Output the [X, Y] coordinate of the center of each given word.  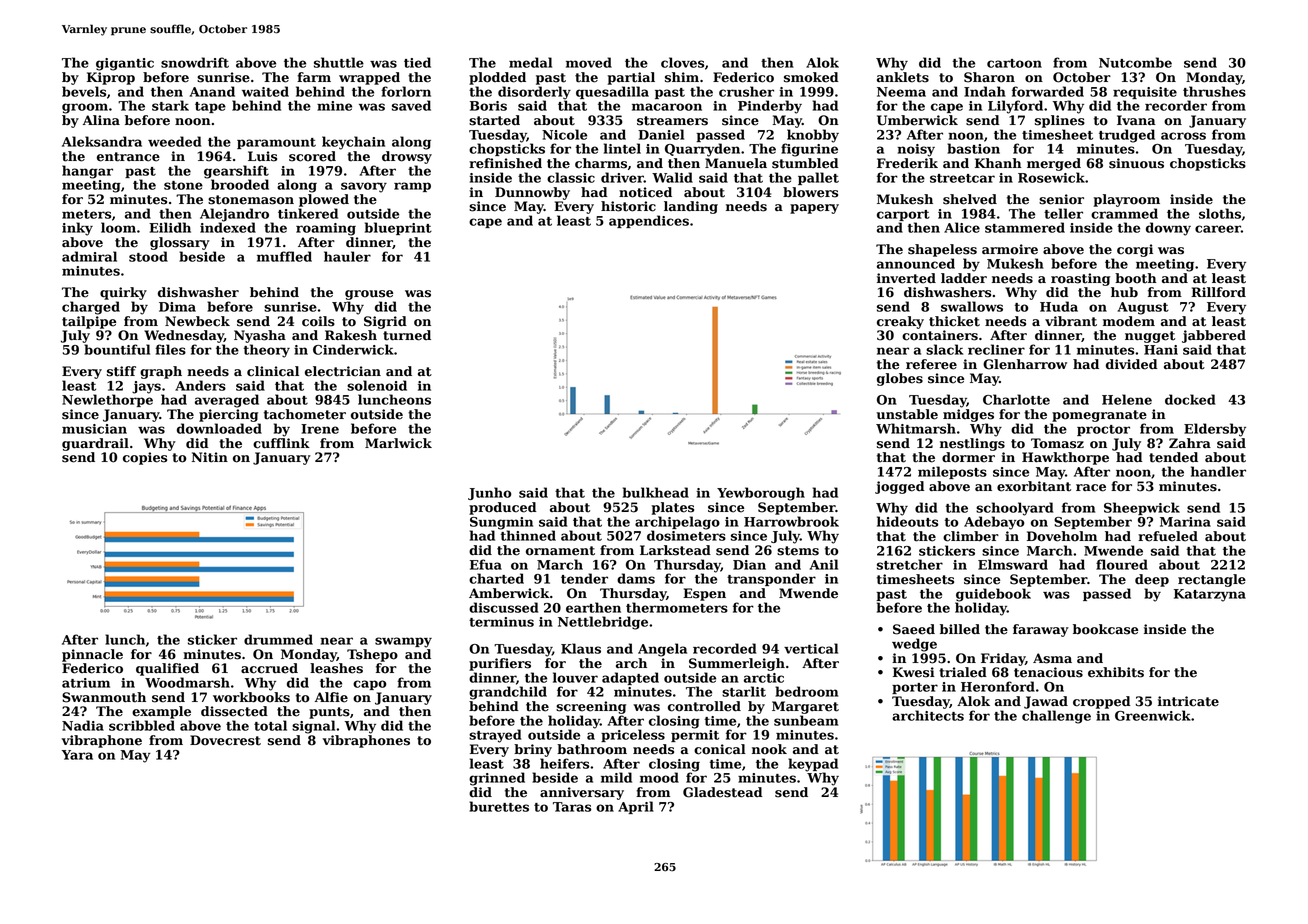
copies [145, 458]
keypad [813, 765]
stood [148, 256]
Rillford [1218, 292]
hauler [347, 256]
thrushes [1214, 91]
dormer [968, 457]
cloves [682, 62]
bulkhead [656, 492]
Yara [77, 755]
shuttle [339, 62]
